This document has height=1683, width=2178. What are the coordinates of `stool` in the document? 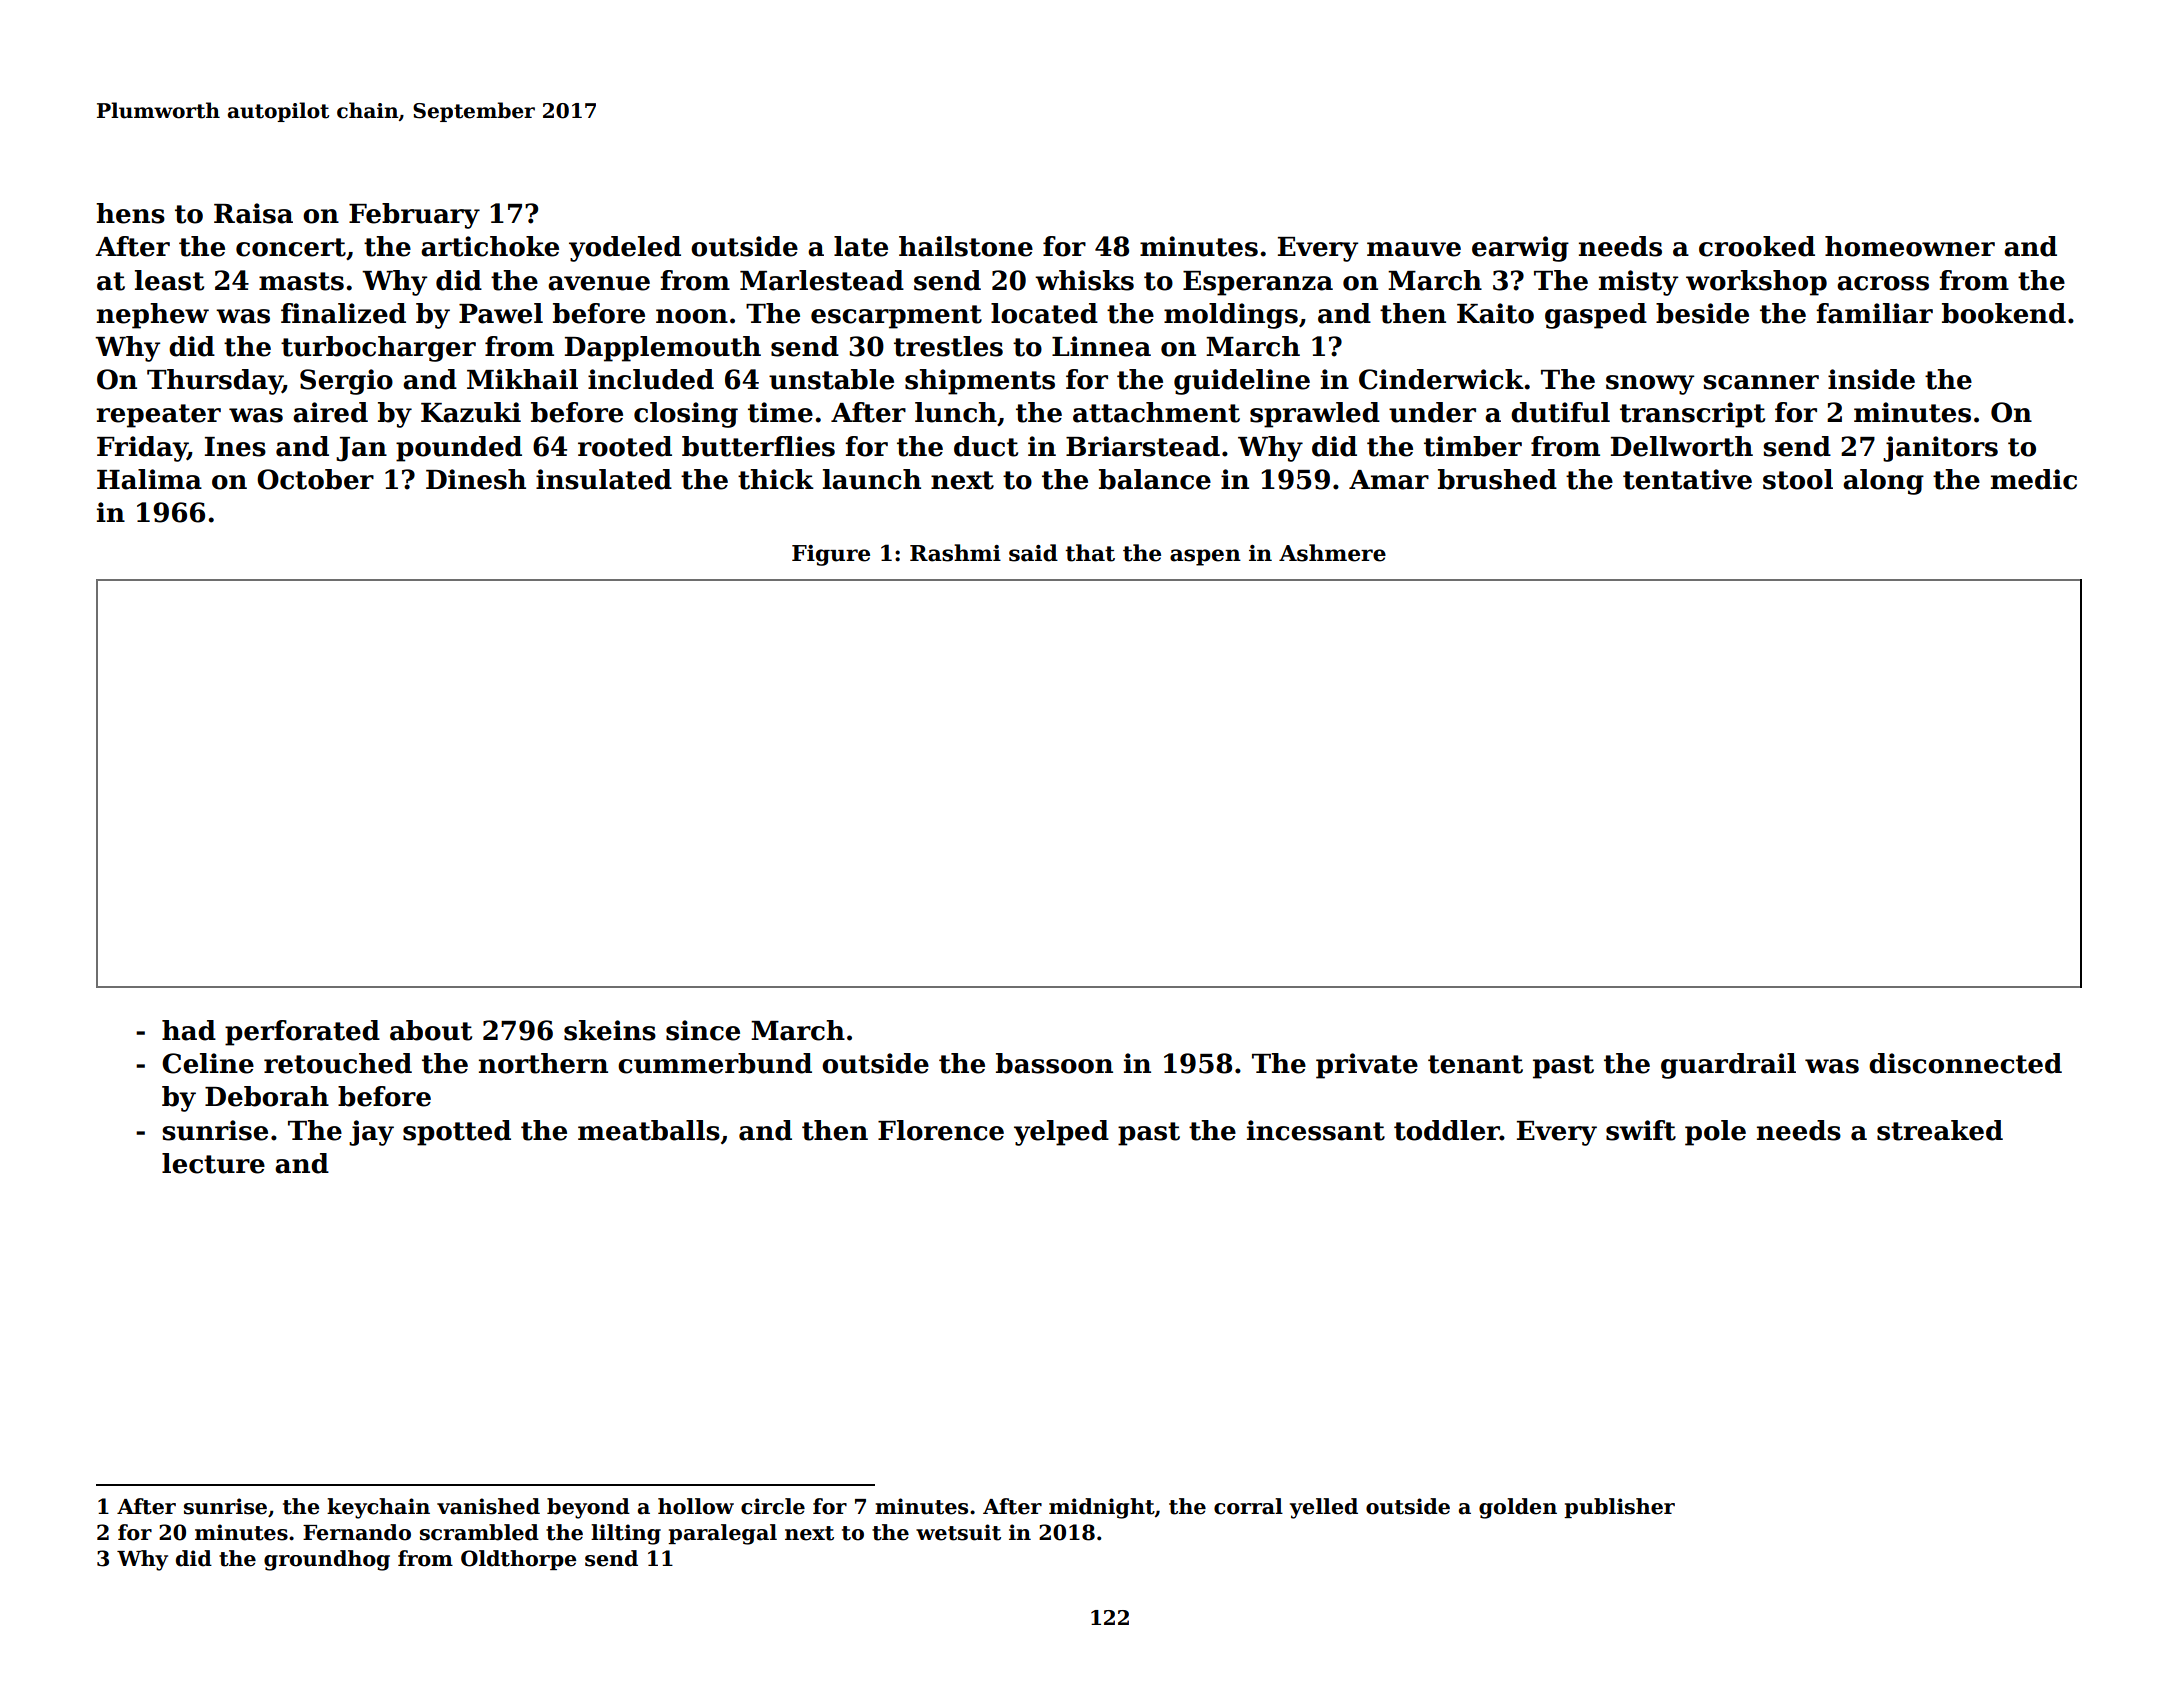 It's located at (1798, 479).
